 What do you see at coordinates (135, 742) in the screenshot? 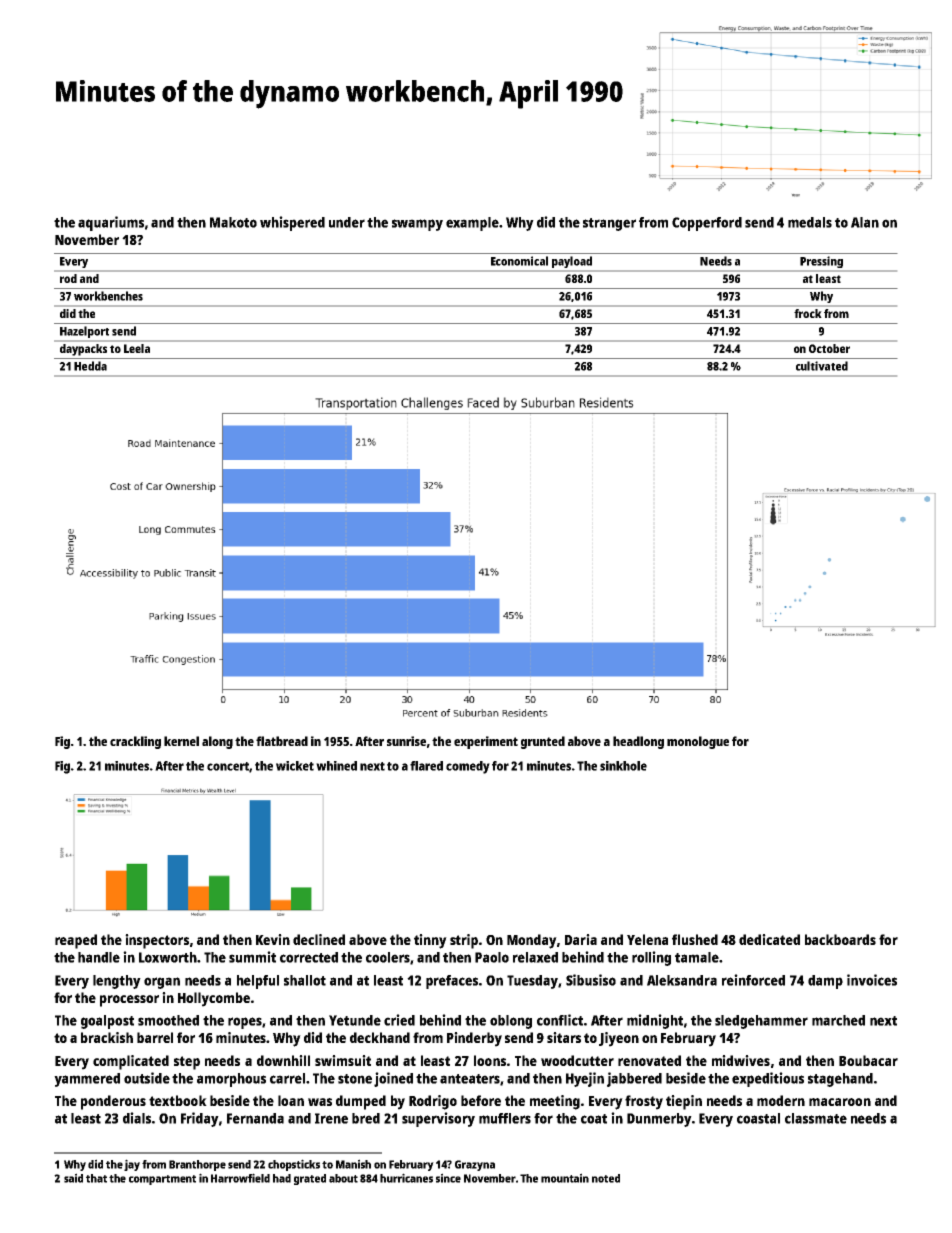
I see `crackling` at bounding box center [135, 742].
